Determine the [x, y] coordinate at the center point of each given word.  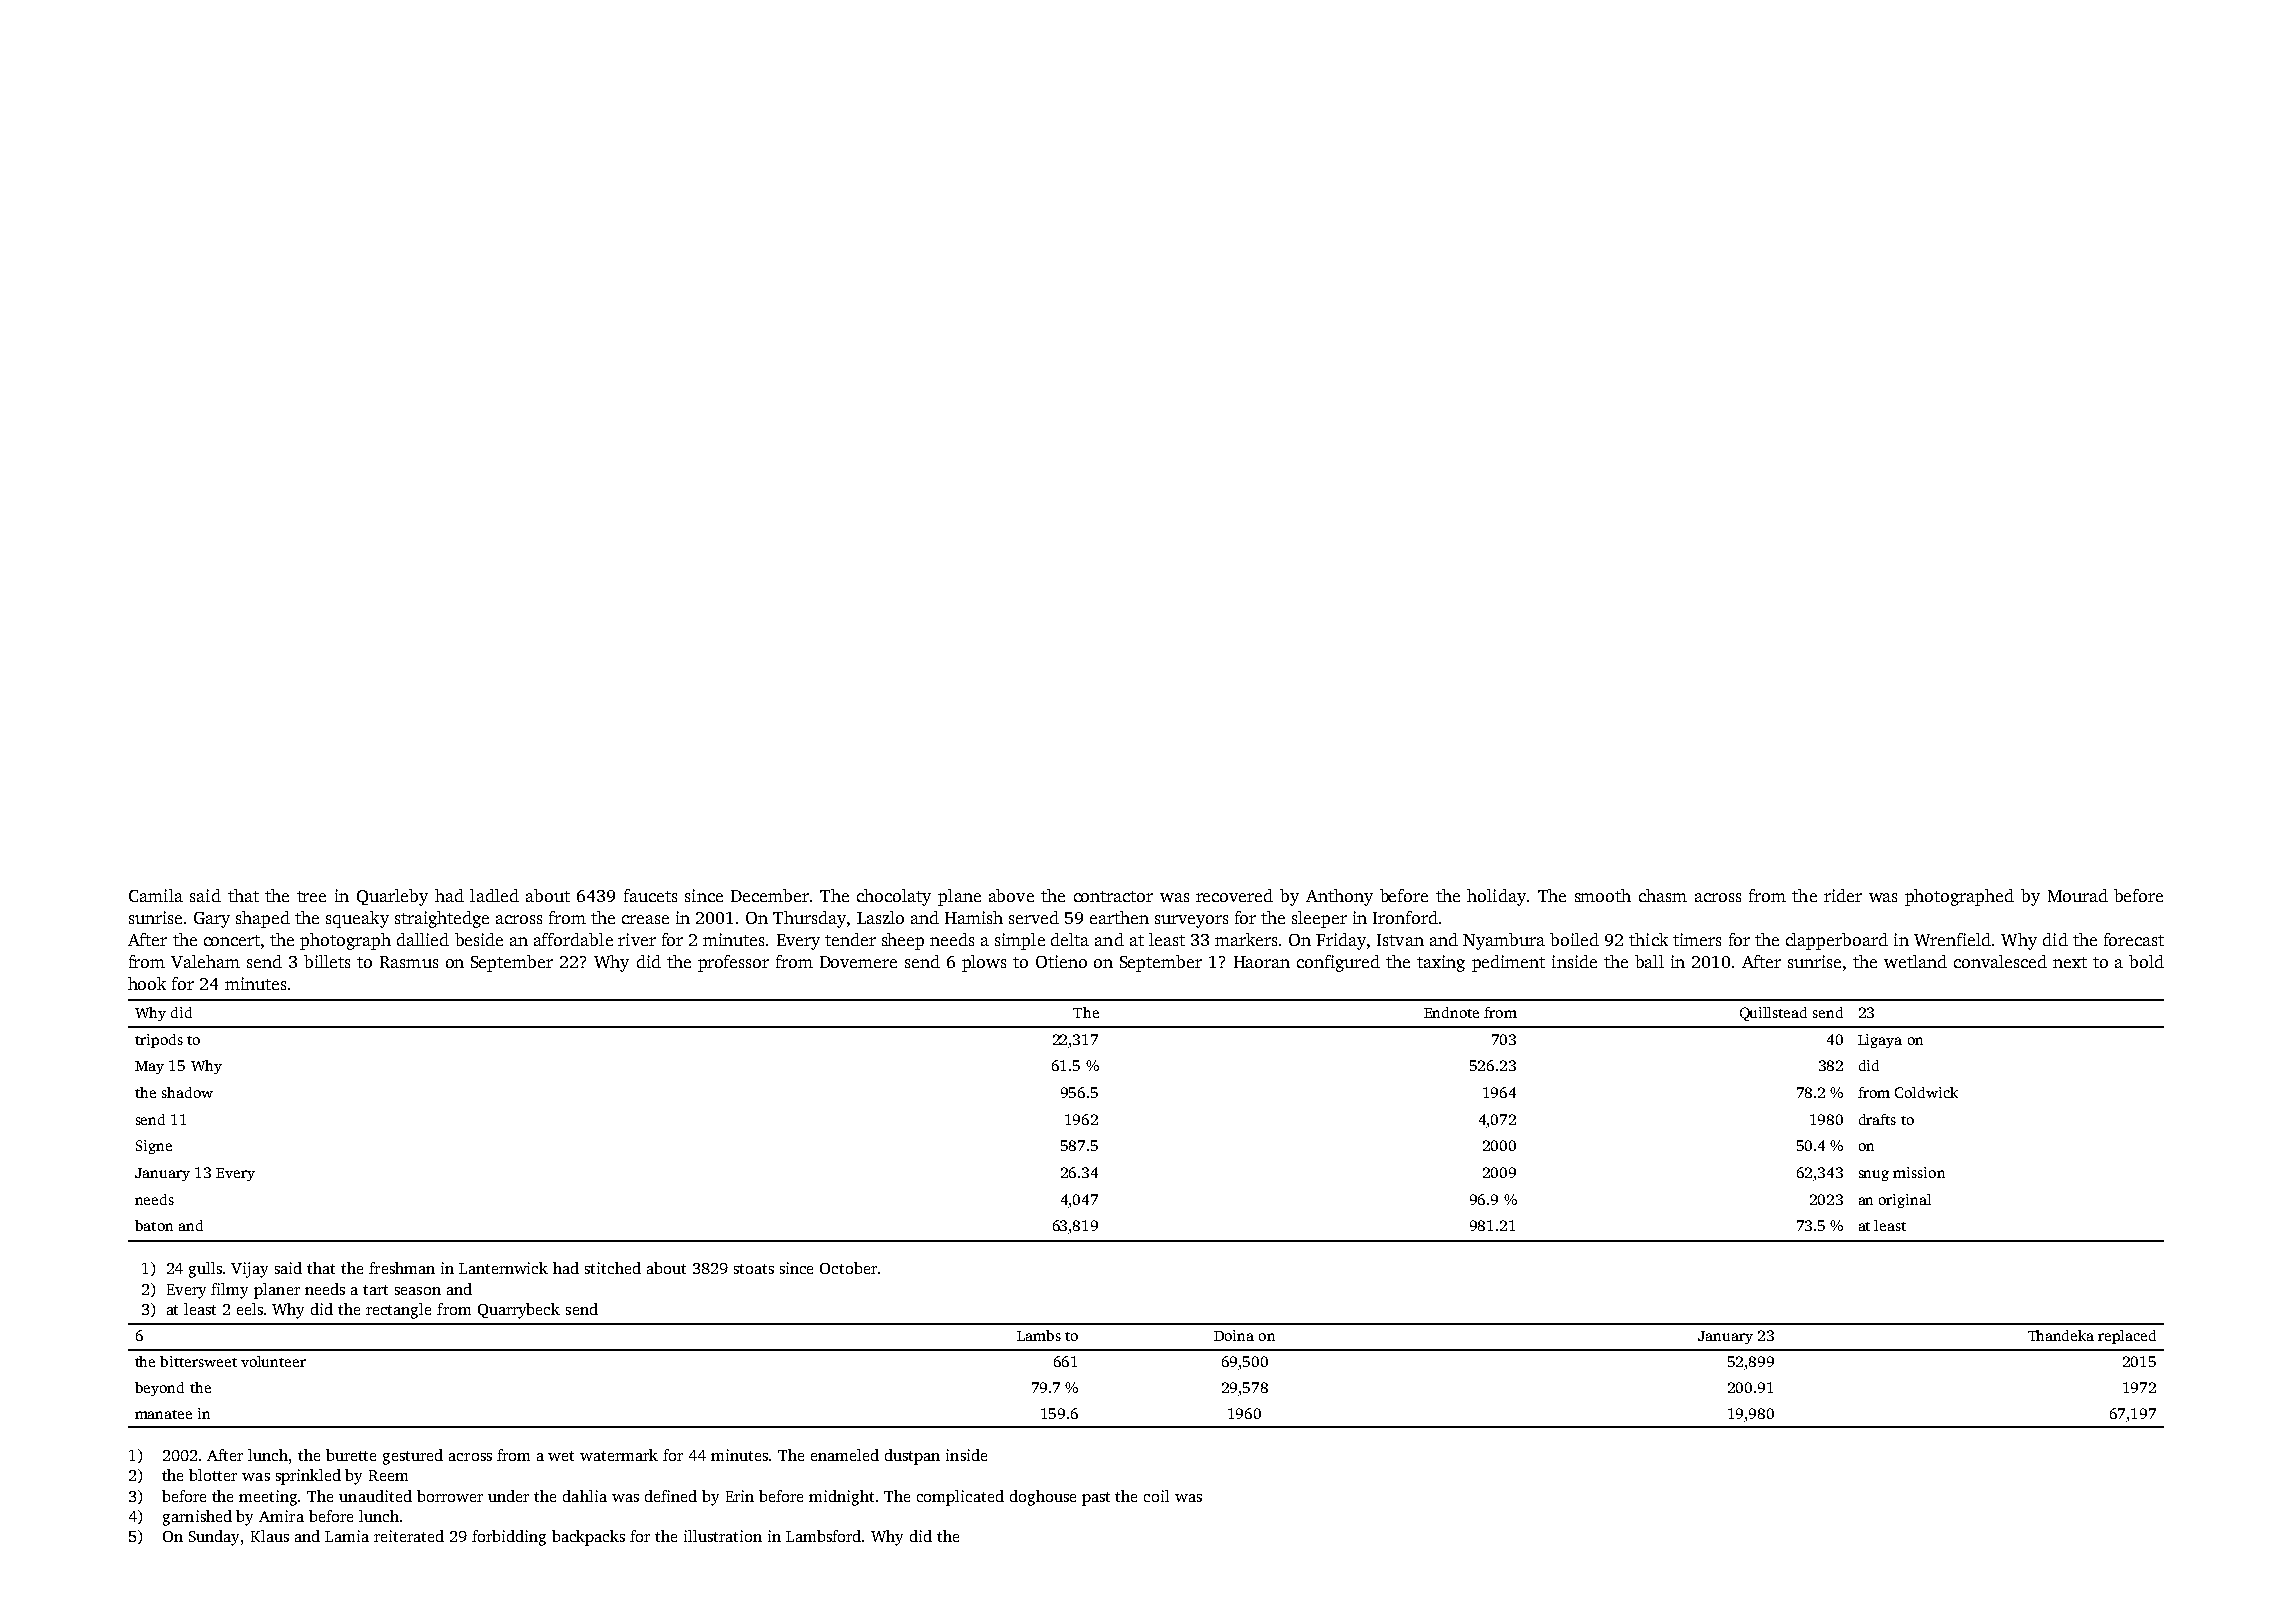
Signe [154, 1147]
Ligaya [1880, 1041]
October [848, 1268]
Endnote [1451, 1012]
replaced [2127, 1337]
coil [1156, 1496]
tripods [159, 1041]
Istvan [1400, 940]
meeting [268, 1498]
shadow [187, 1092]
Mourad [2078, 895]
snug [1874, 1175]
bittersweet [198, 1361]
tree [311, 896]
